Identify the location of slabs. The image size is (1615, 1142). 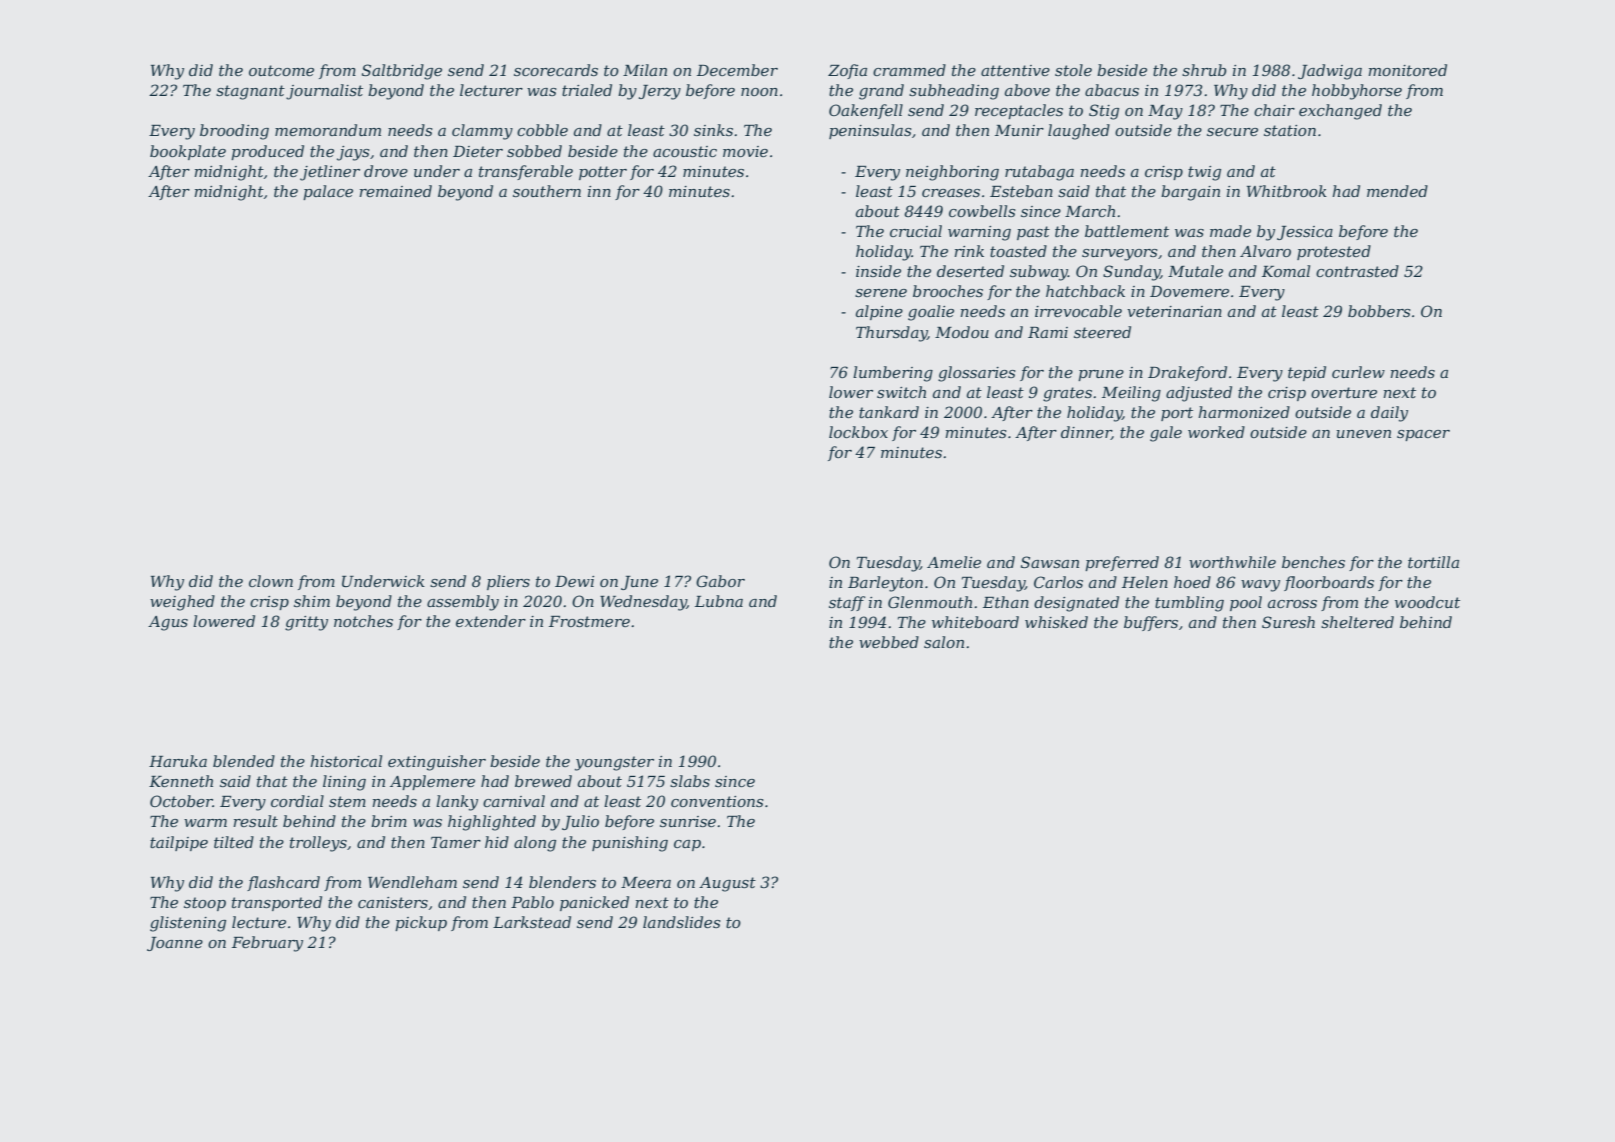
(690, 781).
